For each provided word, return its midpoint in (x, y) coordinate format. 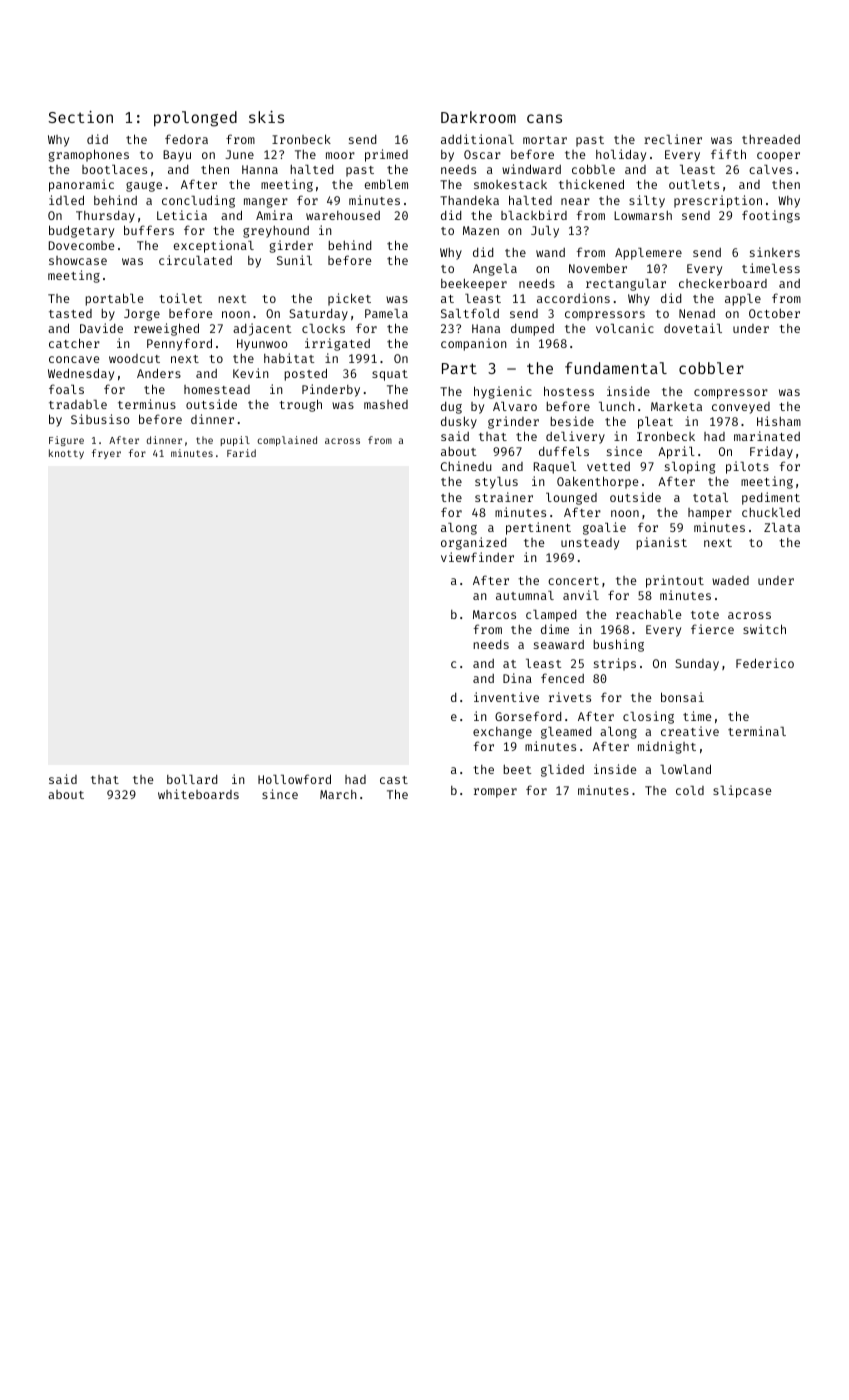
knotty (66, 454)
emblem (386, 184)
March (338, 794)
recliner (673, 139)
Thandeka (469, 200)
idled (66, 200)
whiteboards (198, 794)
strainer (504, 497)
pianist (661, 543)
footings (771, 216)
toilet (180, 298)
